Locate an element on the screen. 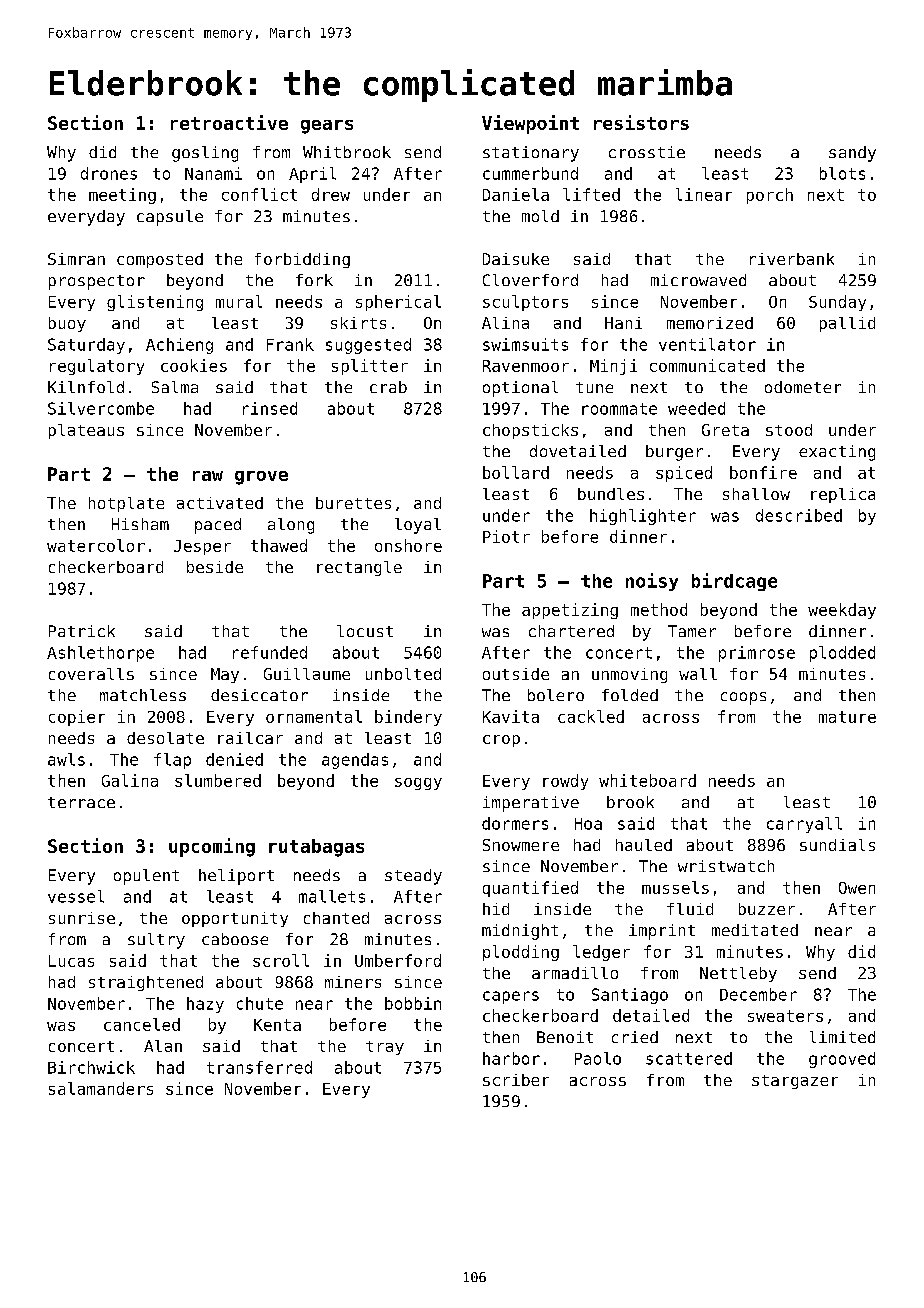  opportunity is located at coordinates (235, 919).
